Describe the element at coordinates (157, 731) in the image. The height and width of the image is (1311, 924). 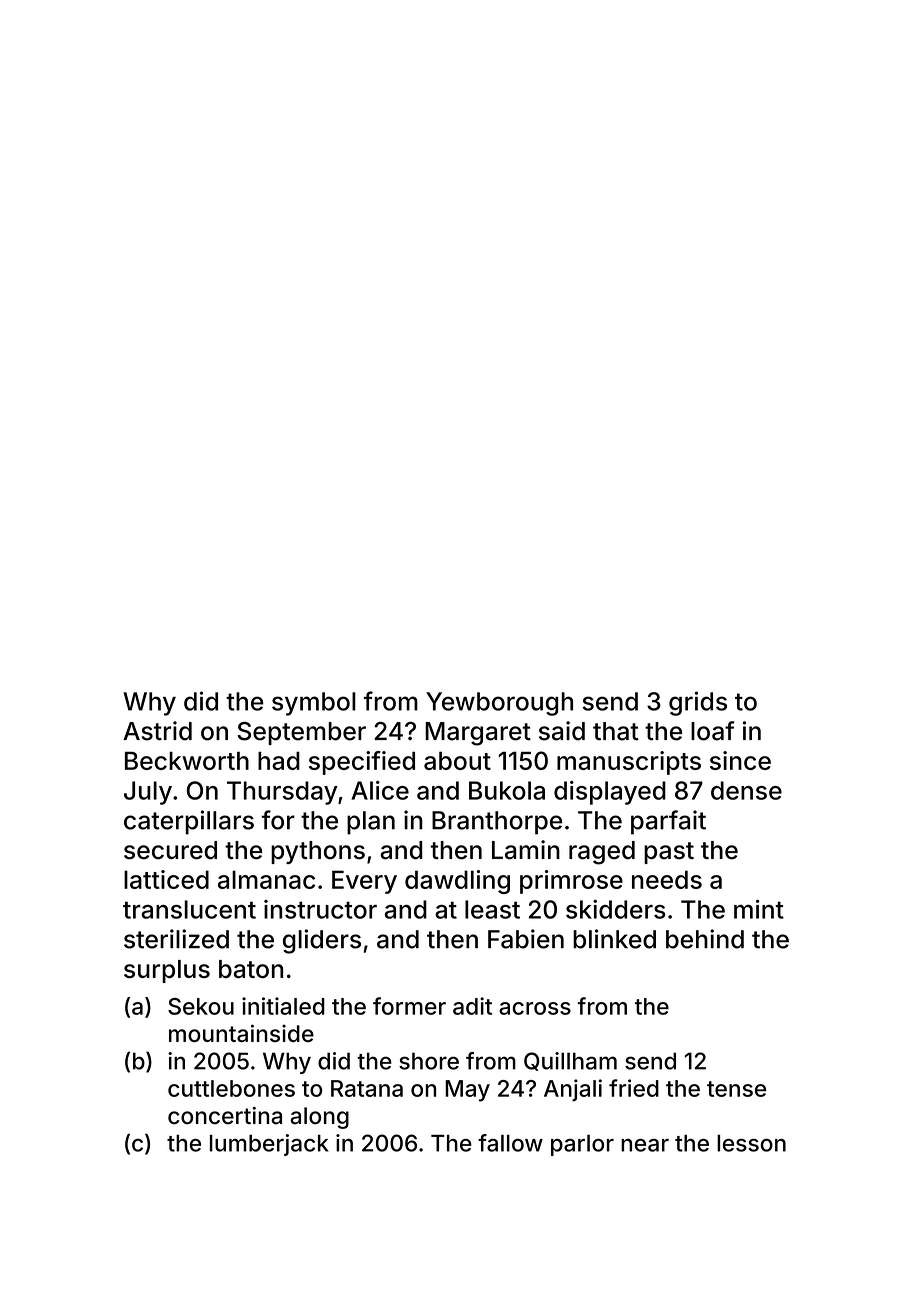
I see `Astrid` at that location.
